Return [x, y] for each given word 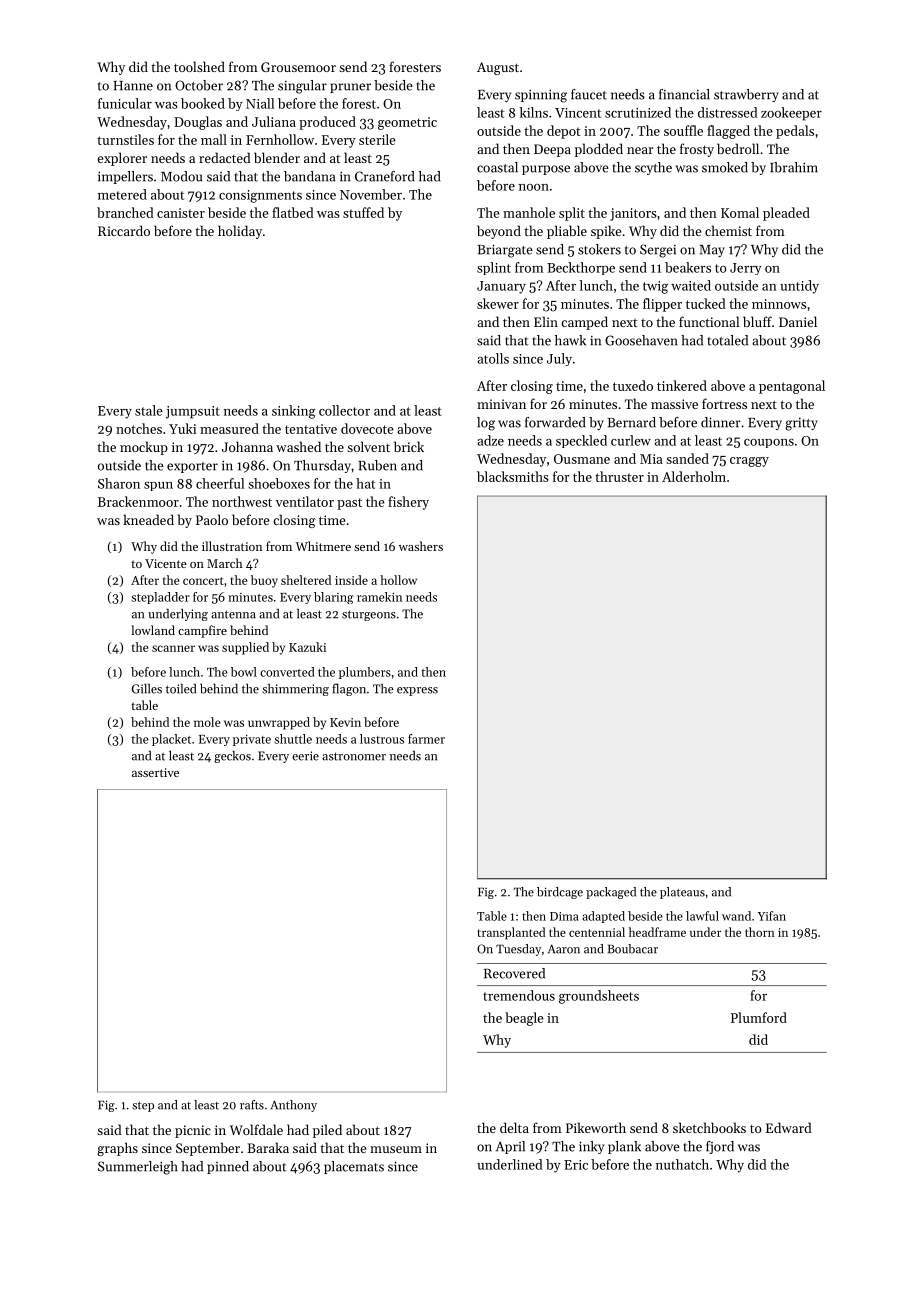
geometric [407, 123]
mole [207, 722]
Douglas [198, 123]
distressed [728, 112]
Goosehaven [641, 340]
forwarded [555, 422]
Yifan [772, 916]
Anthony [293, 1106]
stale [149, 410]
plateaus [682, 893]
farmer [426, 739]
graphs [117, 1149]
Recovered [514, 973]
